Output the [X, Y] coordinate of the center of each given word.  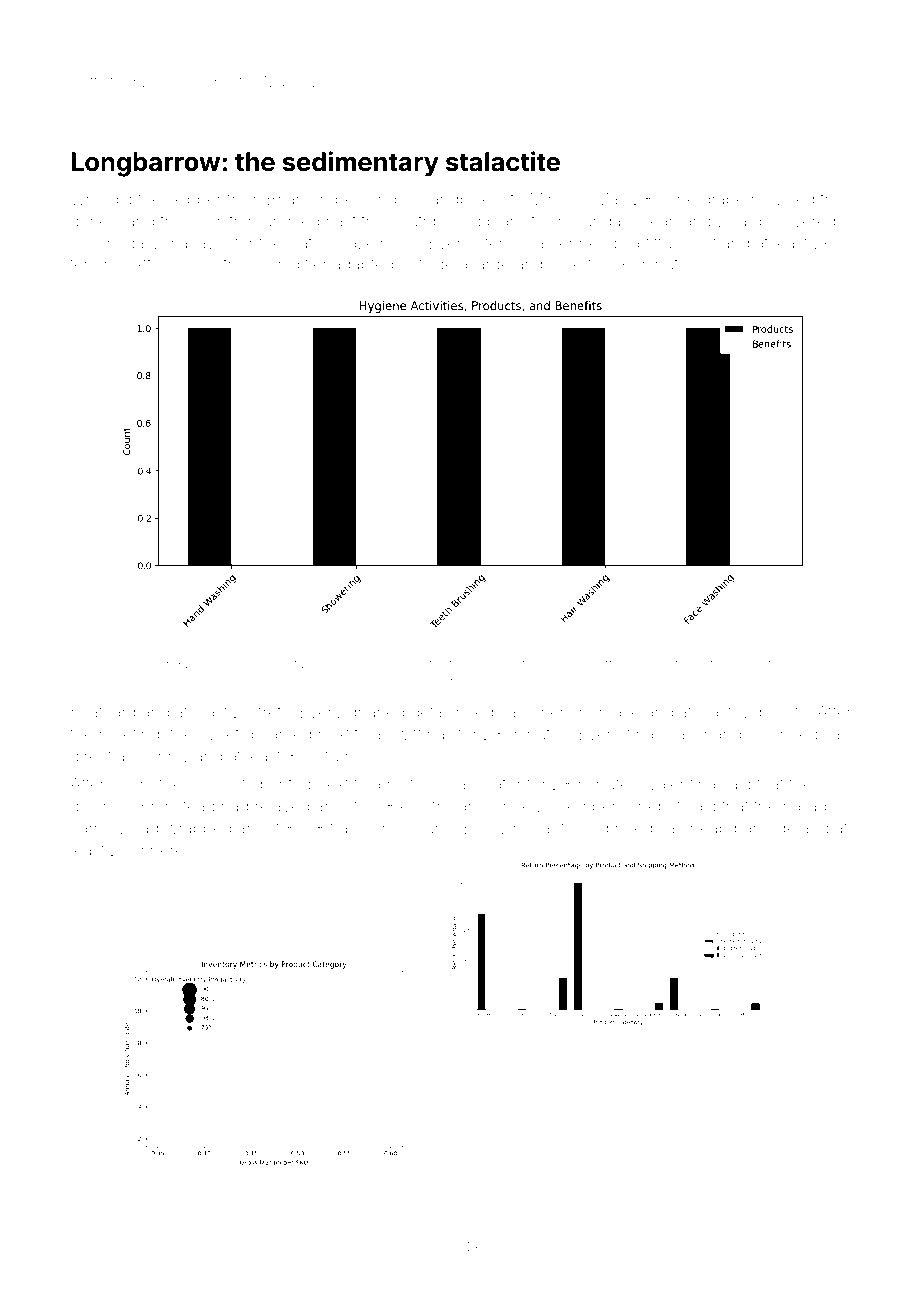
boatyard [103, 714]
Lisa [732, 221]
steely [462, 684]
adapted [363, 265]
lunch [193, 264]
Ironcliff [590, 663]
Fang [274, 665]
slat [300, 243]
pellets [783, 713]
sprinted [281, 785]
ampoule [549, 265]
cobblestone [510, 664]
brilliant [539, 828]
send [378, 199]
